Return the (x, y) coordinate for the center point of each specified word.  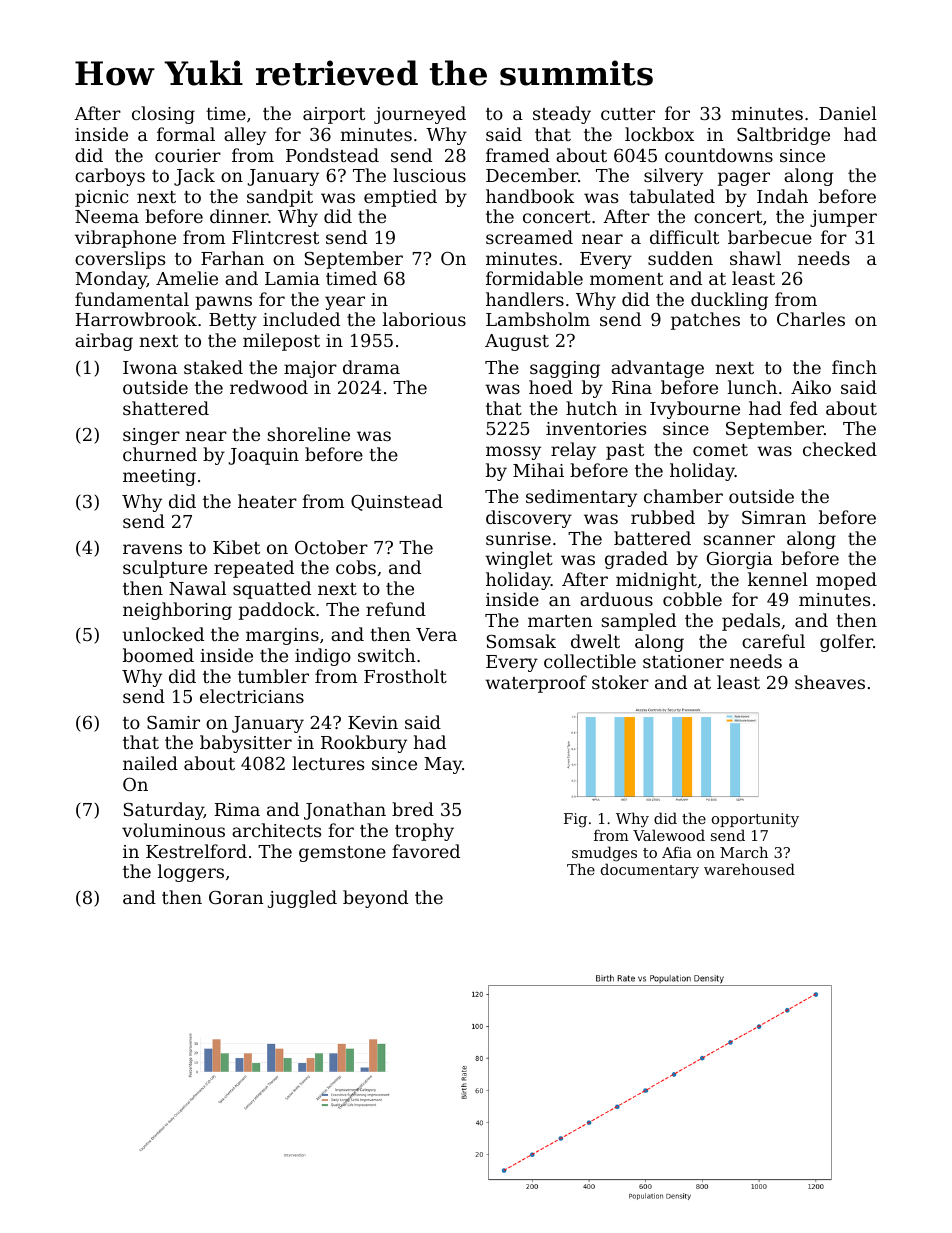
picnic (101, 198)
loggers (191, 873)
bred (413, 809)
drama (371, 367)
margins (282, 636)
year (345, 303)
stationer (683, 661)
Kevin (373, 722)
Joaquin (263, 456)
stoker (620, 682)
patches (705, 321)
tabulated (672, 196)
